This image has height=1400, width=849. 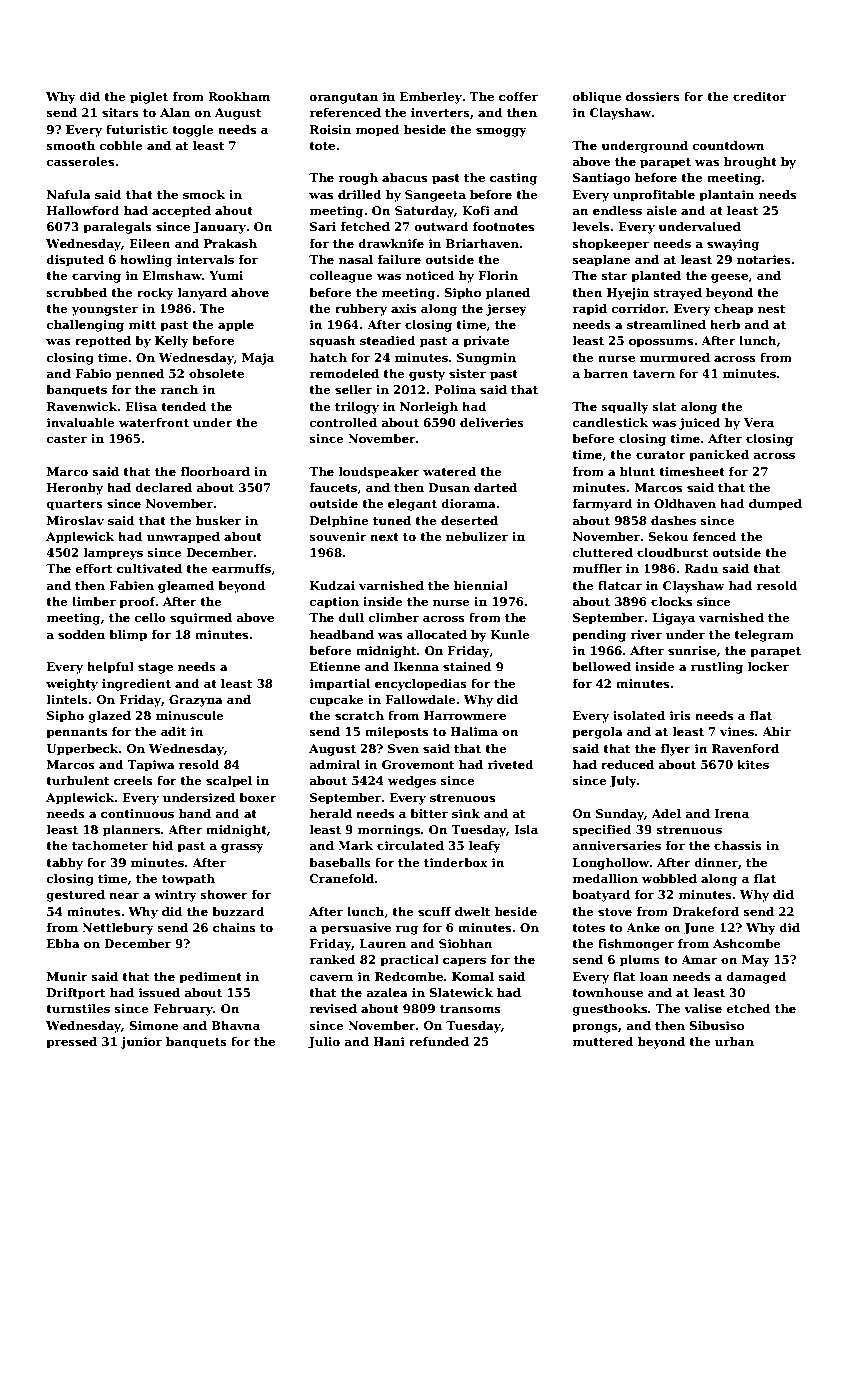 I want to click on Alan, so click(x=175, y=112).
